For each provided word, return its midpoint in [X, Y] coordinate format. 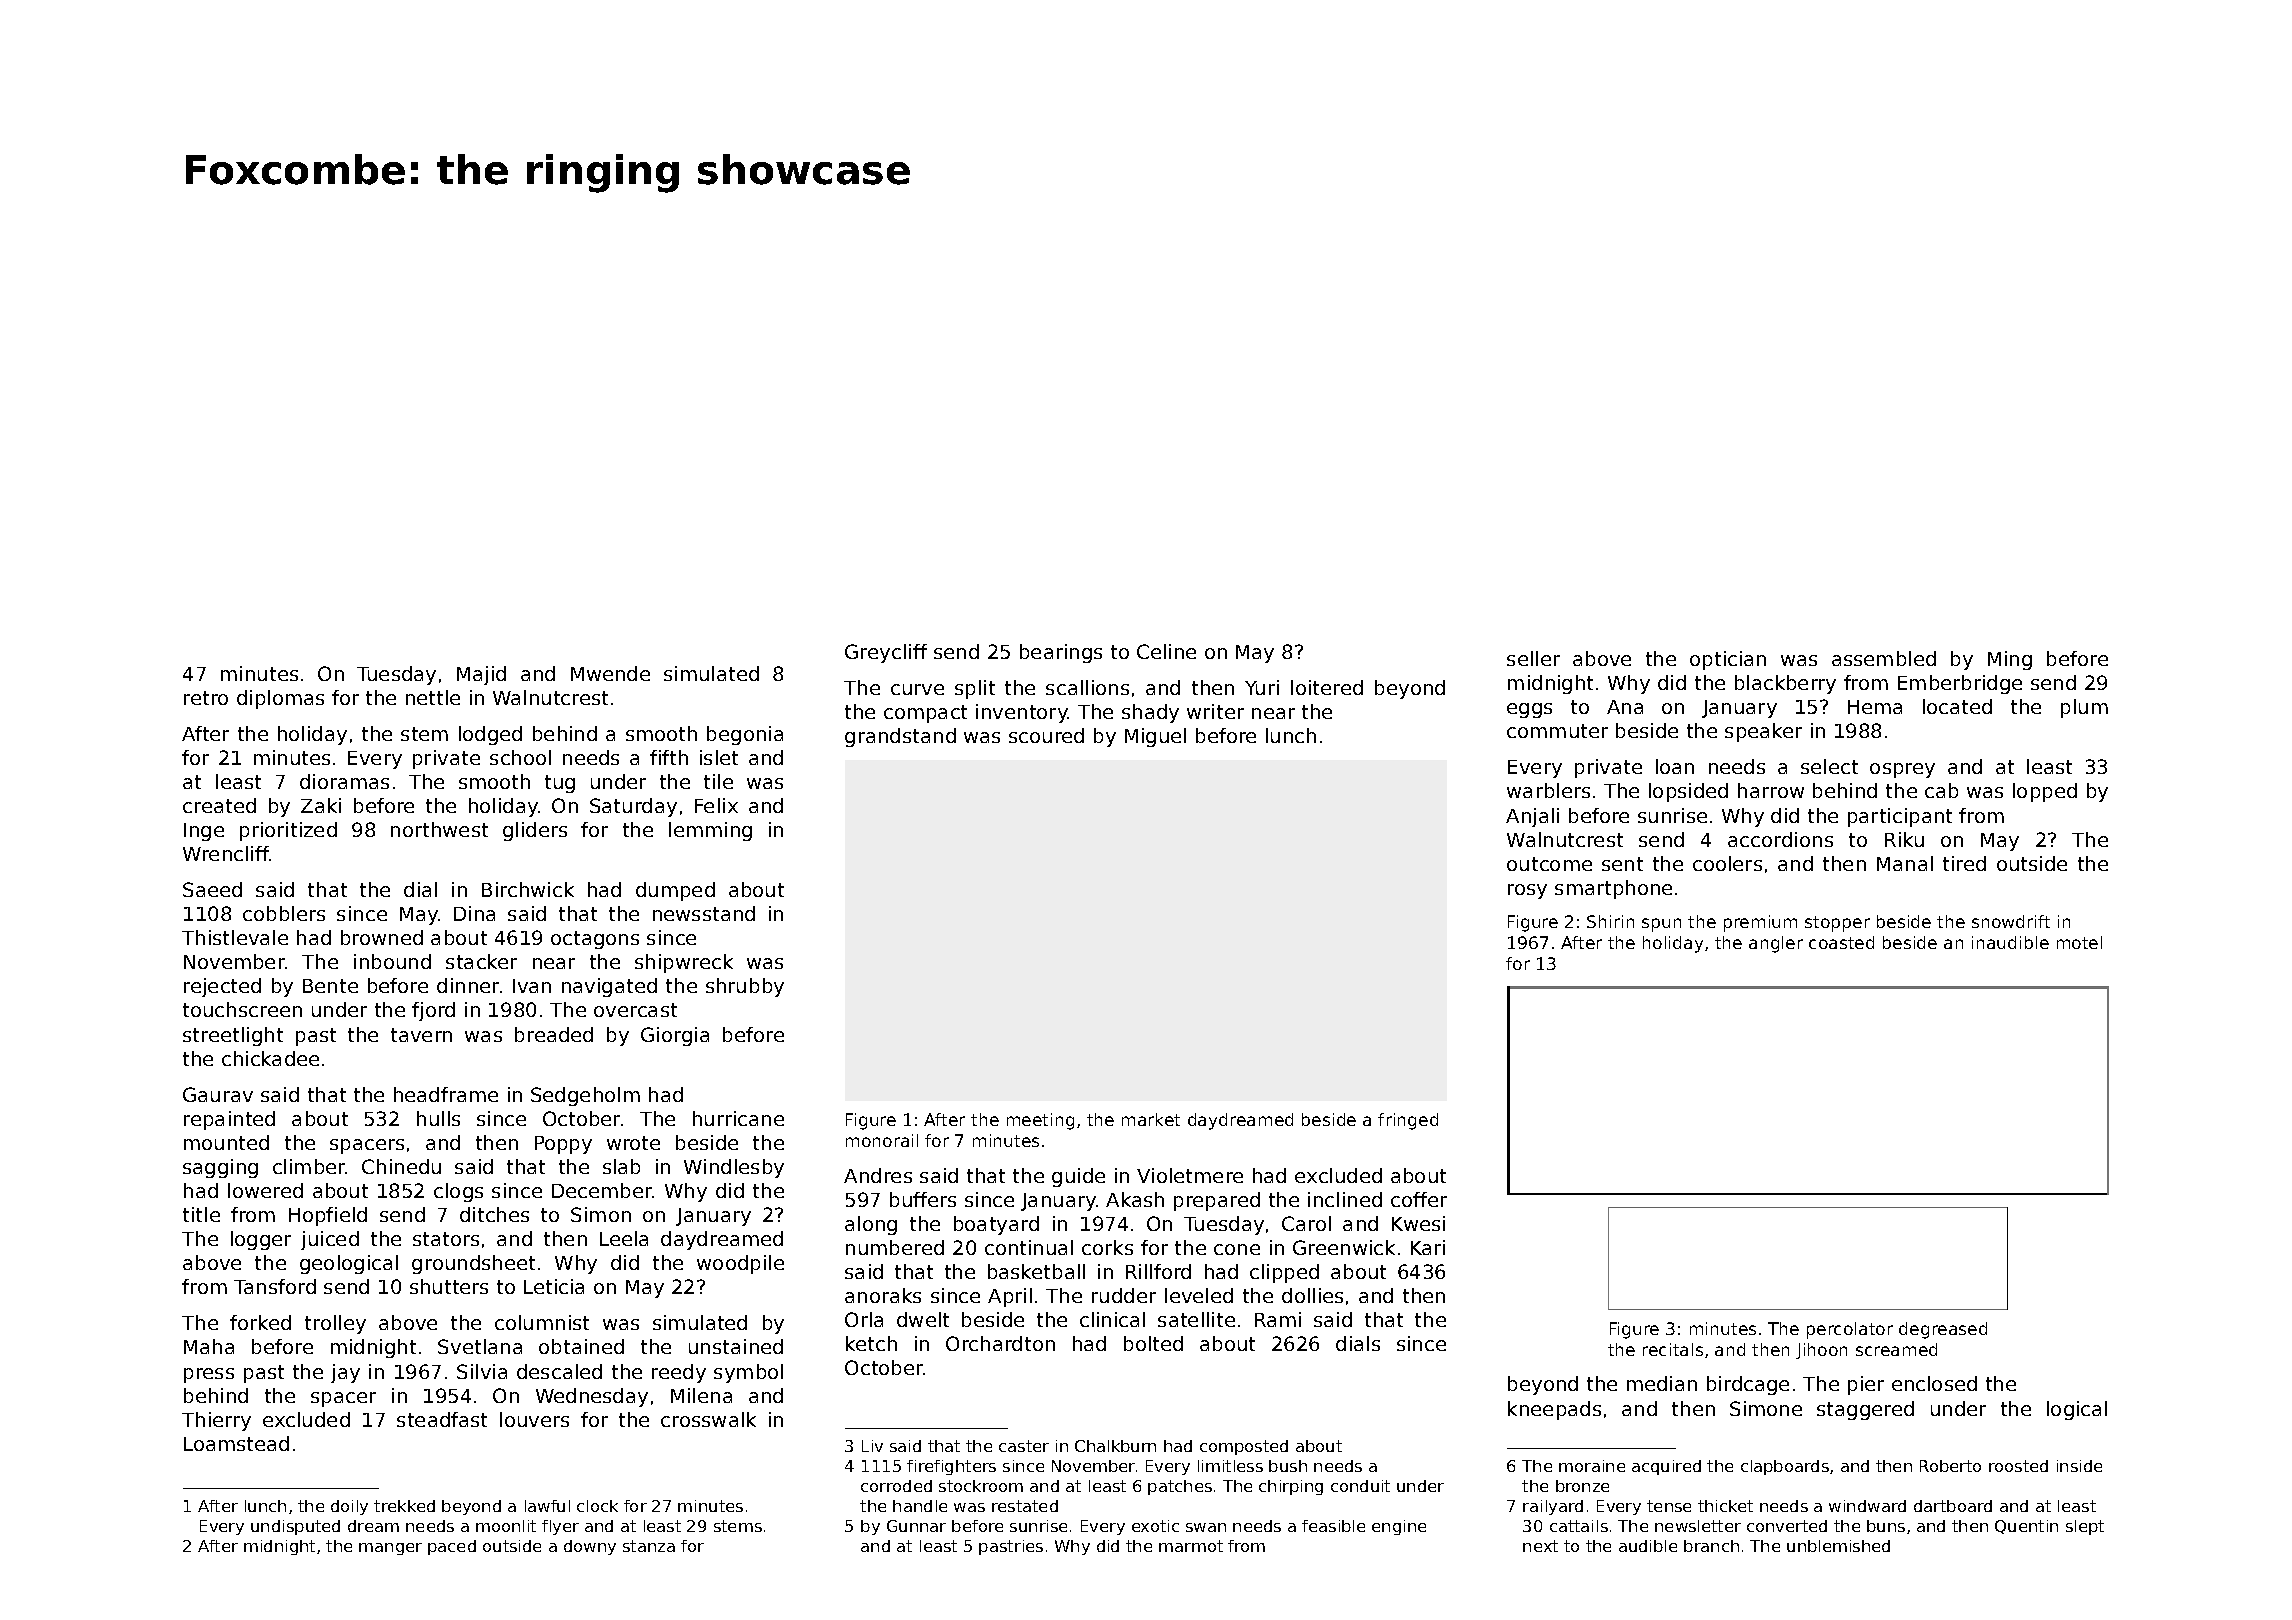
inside [2079, 1466]
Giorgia [675, 1036]
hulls [438, 1118]
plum [2084, 708]
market [1151, 1119]
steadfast [442, 1419]
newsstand [704, 913]
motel [2079, 942]
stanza [649, 1546]
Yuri [1262, 687]
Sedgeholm [585, 1096]
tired [1964, 863]
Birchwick [528, 889]
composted [1244, 1447]
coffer [1419, 1199]
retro [206, 698]
